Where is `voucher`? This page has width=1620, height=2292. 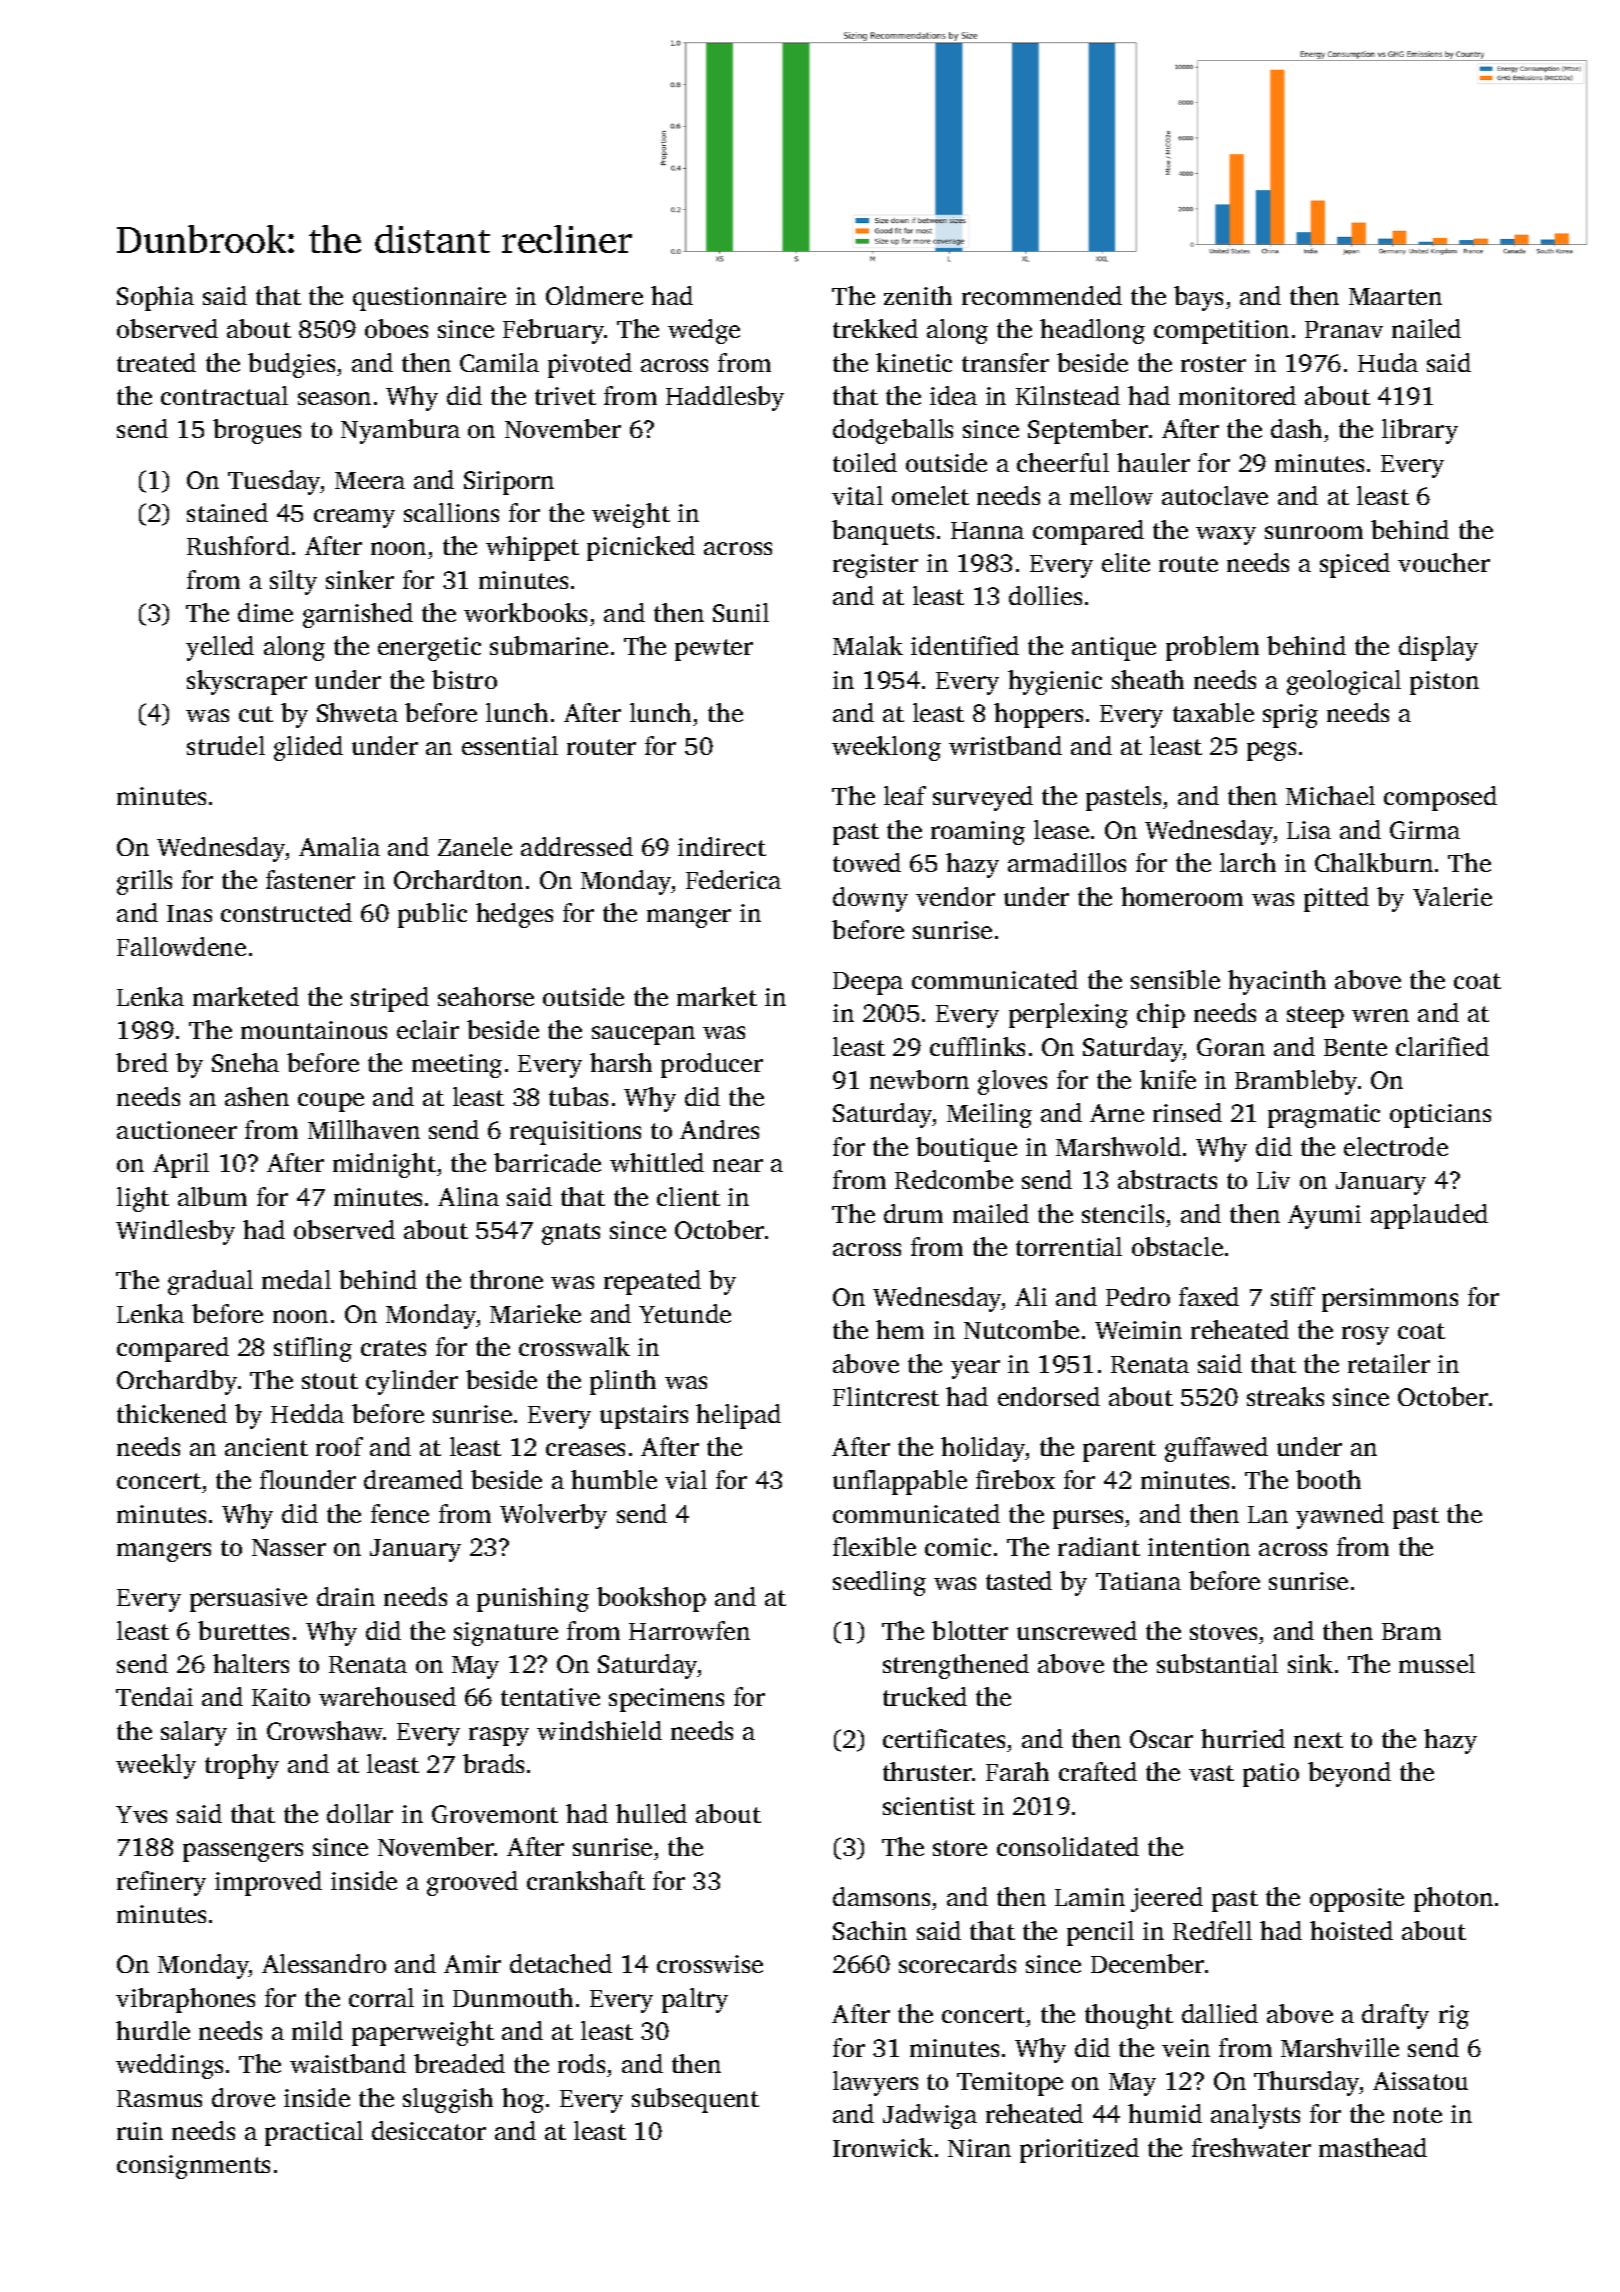
voucher is located at coordinates (1444, 562).
